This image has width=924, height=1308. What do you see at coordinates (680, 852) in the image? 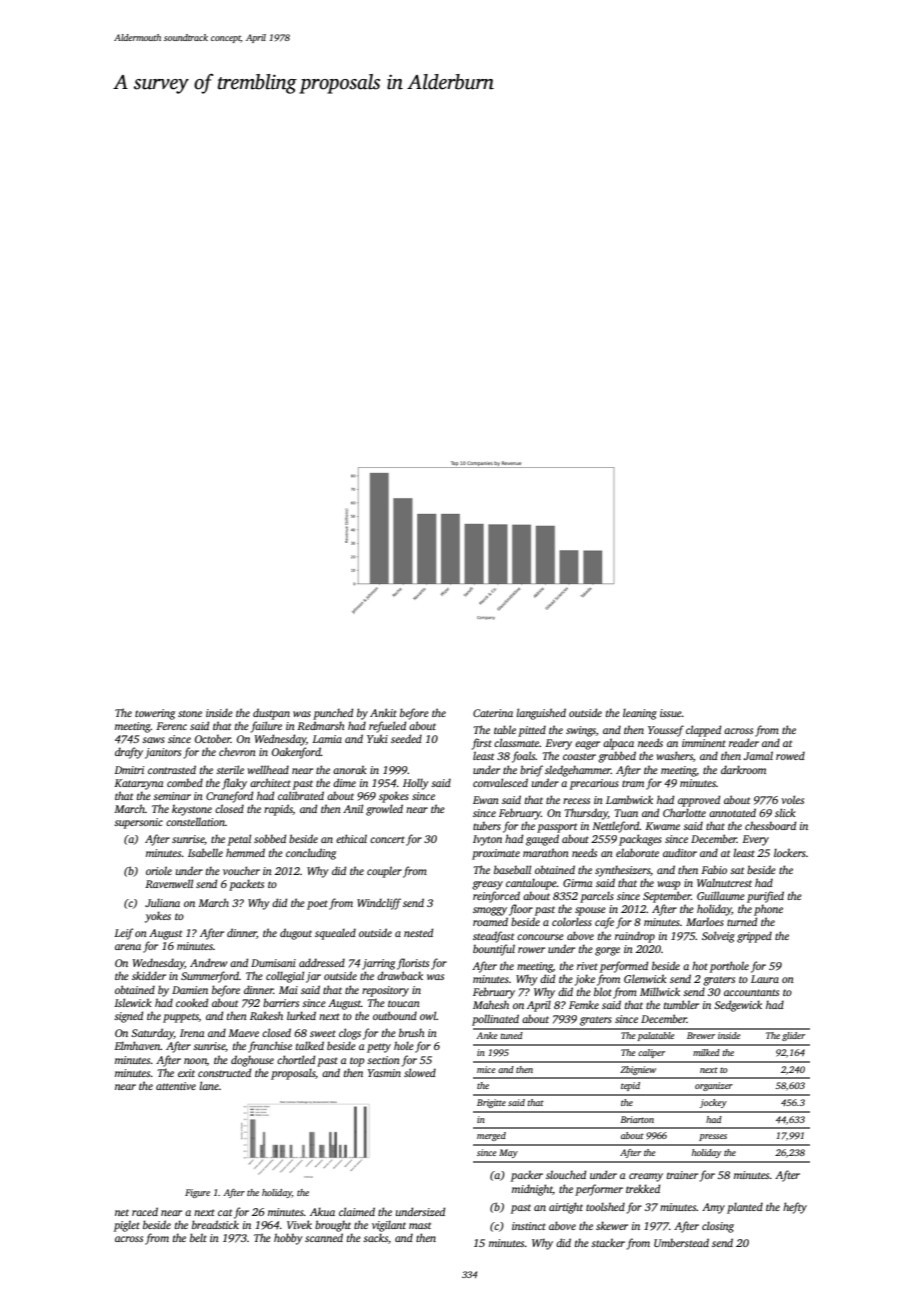
I see `auditor` at bounding box center [680, 852].
